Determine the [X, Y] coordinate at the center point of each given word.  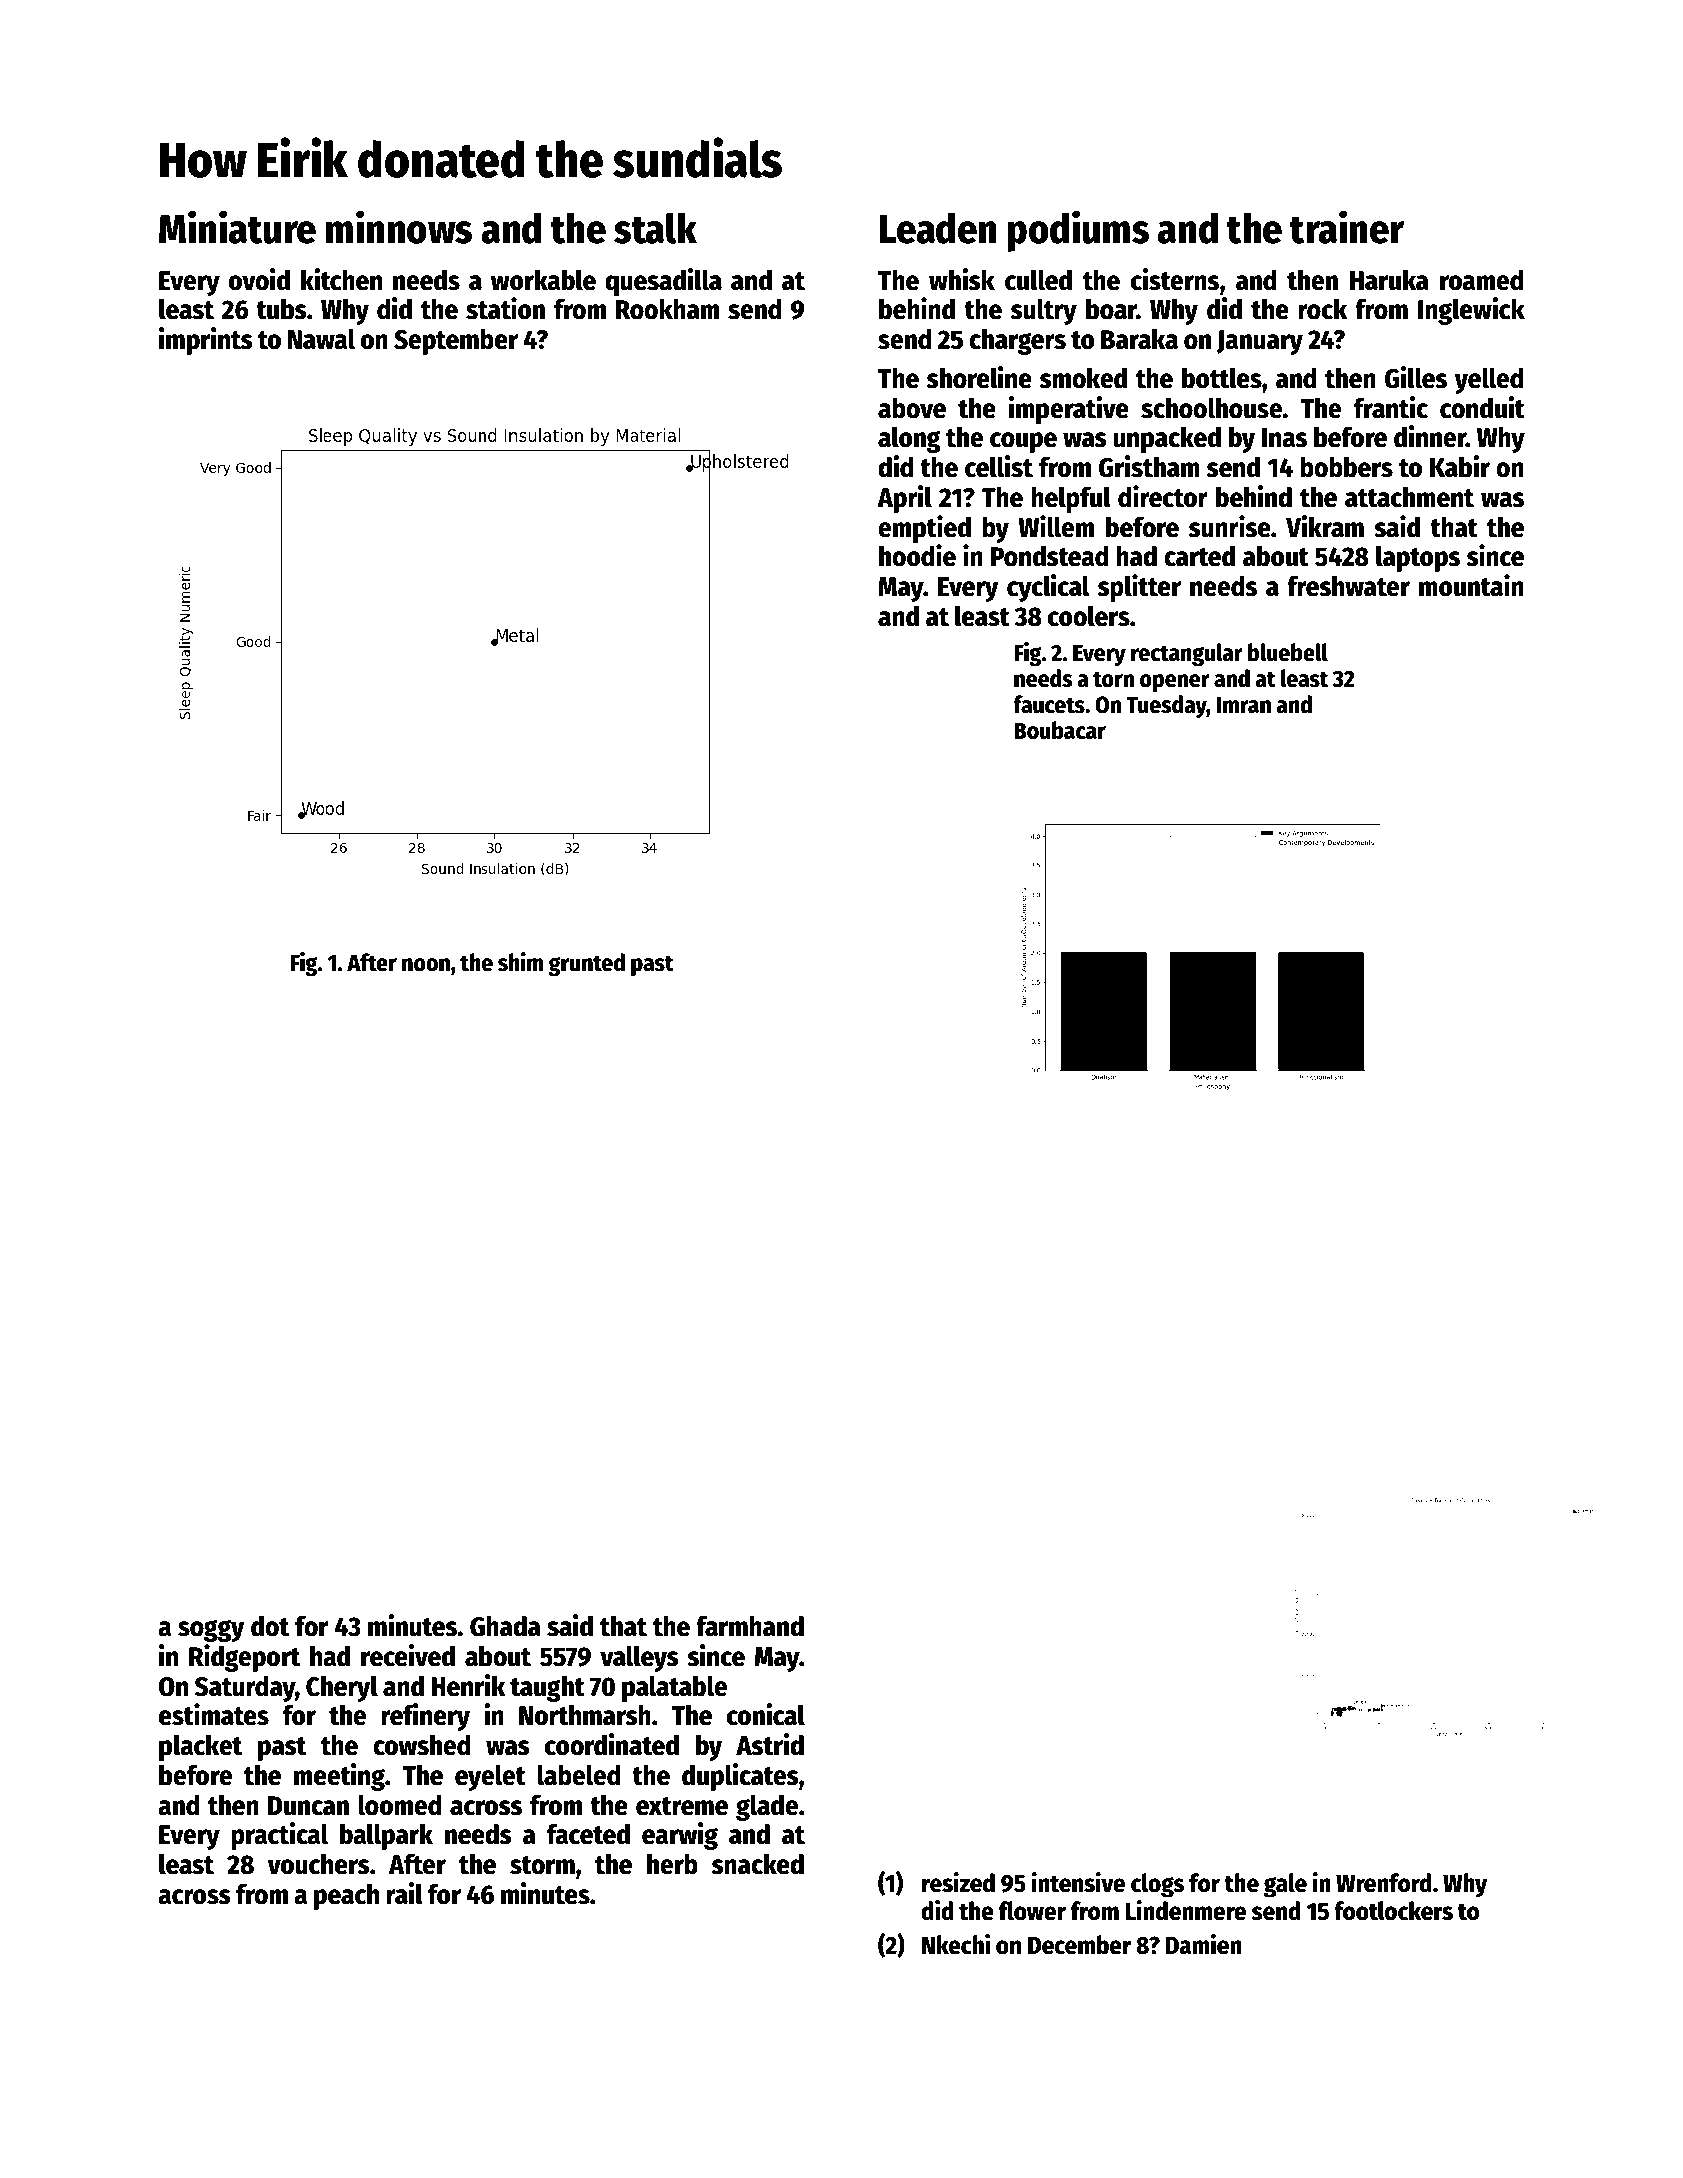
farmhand [750, 1626]
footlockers [1393, 1911]
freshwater [1348, 586]
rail [404, 1893]
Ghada [505, 1626]
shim [520, 962]
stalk [655, 228]
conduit [1482, 407]
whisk [962, 279]
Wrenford [1384, 1883]
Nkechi [956, 1944]
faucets [1049, 704]
